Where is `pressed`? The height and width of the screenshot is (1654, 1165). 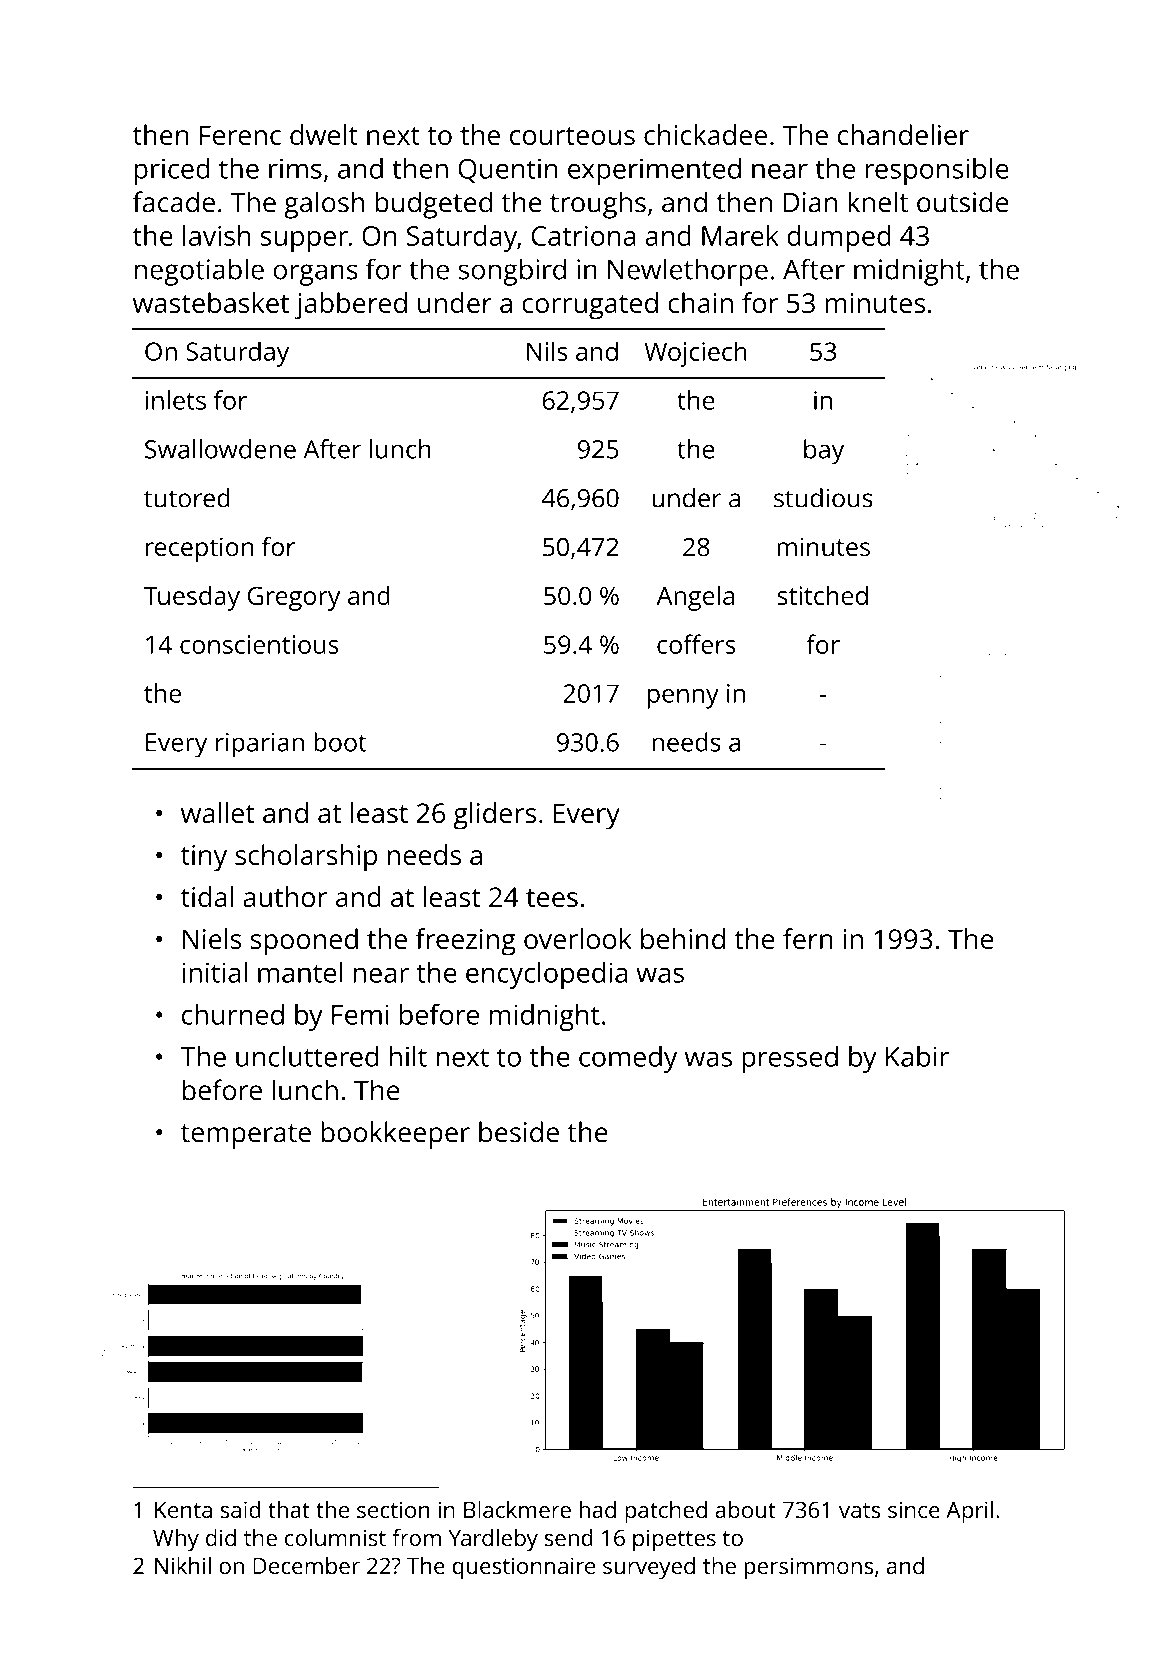
pressed is located at coordinates (790, 1059).
